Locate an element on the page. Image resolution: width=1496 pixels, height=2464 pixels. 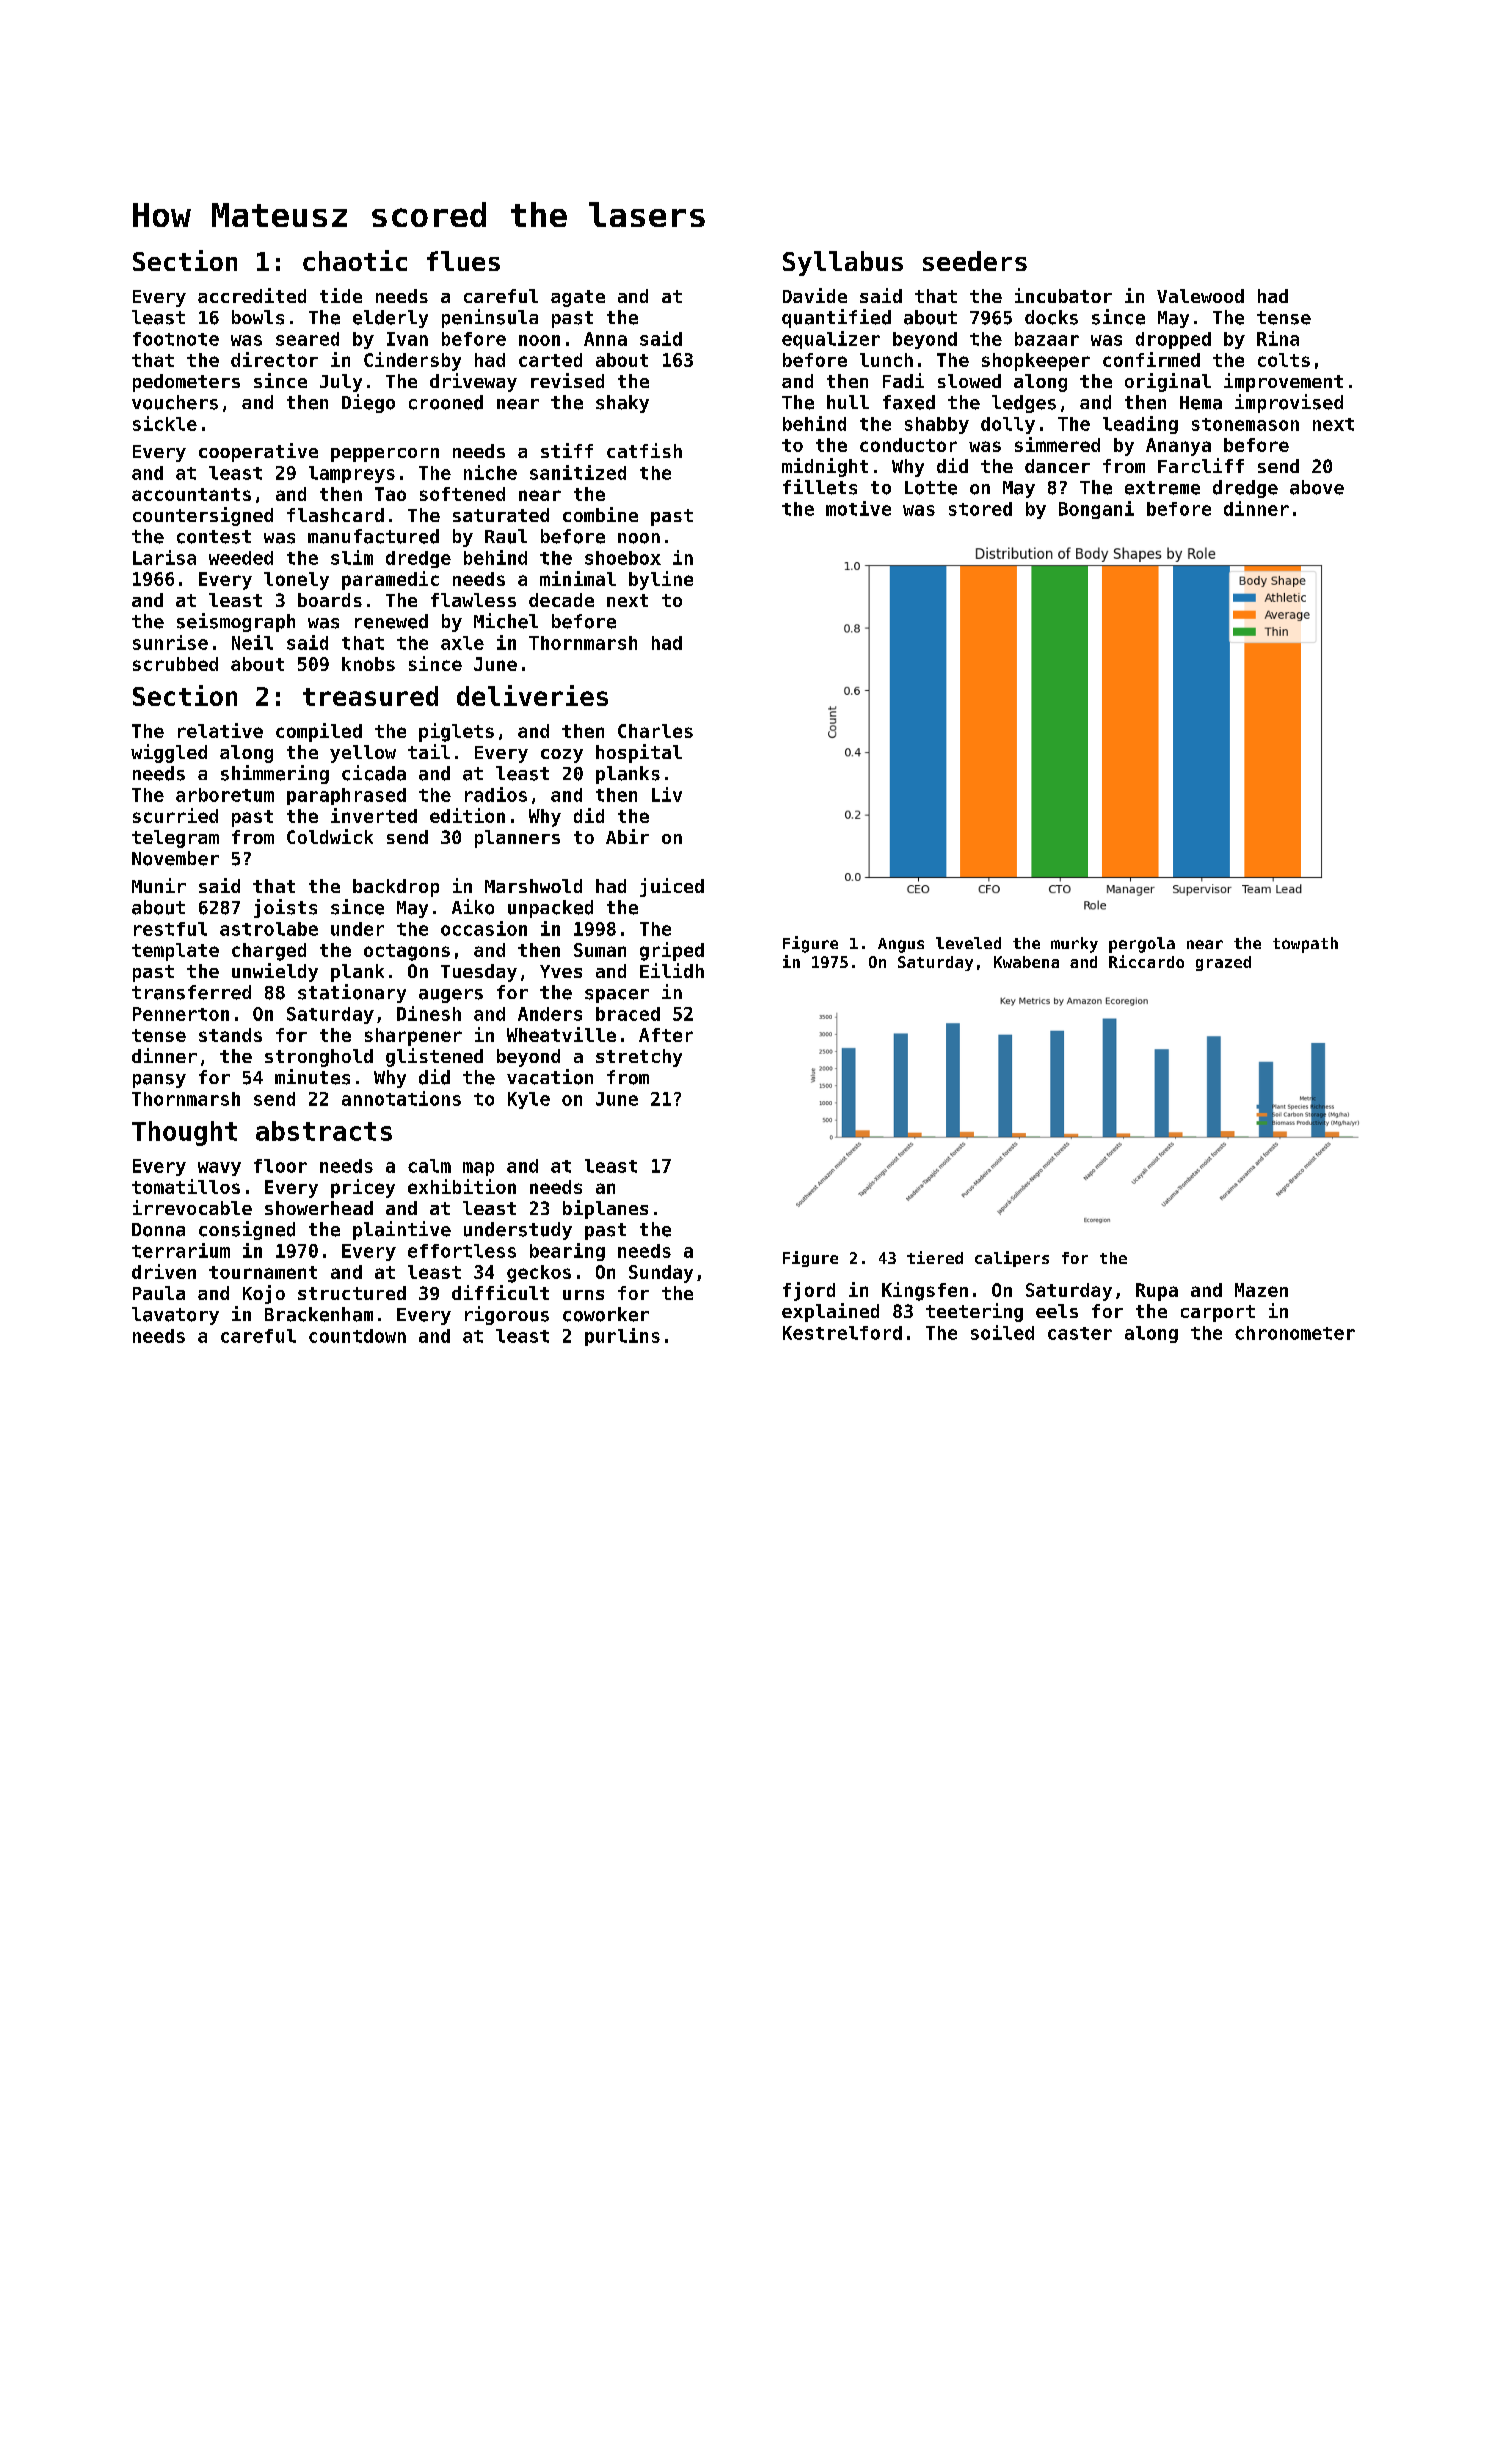
Bongani is located at coordinates (1096, 510).
